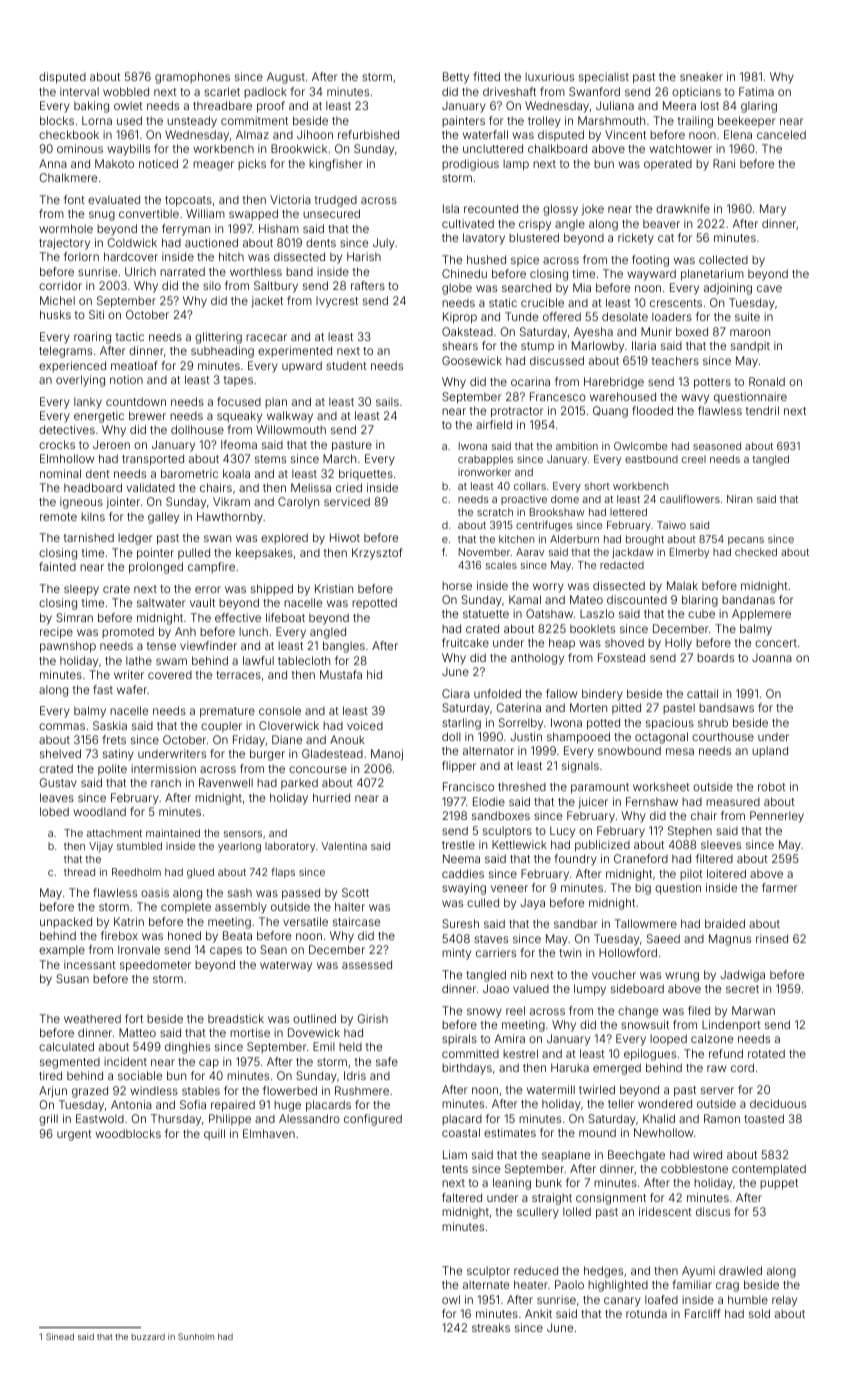 The image size is (849, 1400). Describe the element at coordinates (345, 537) in the screenshot. I see `Hiwot` at that location.
